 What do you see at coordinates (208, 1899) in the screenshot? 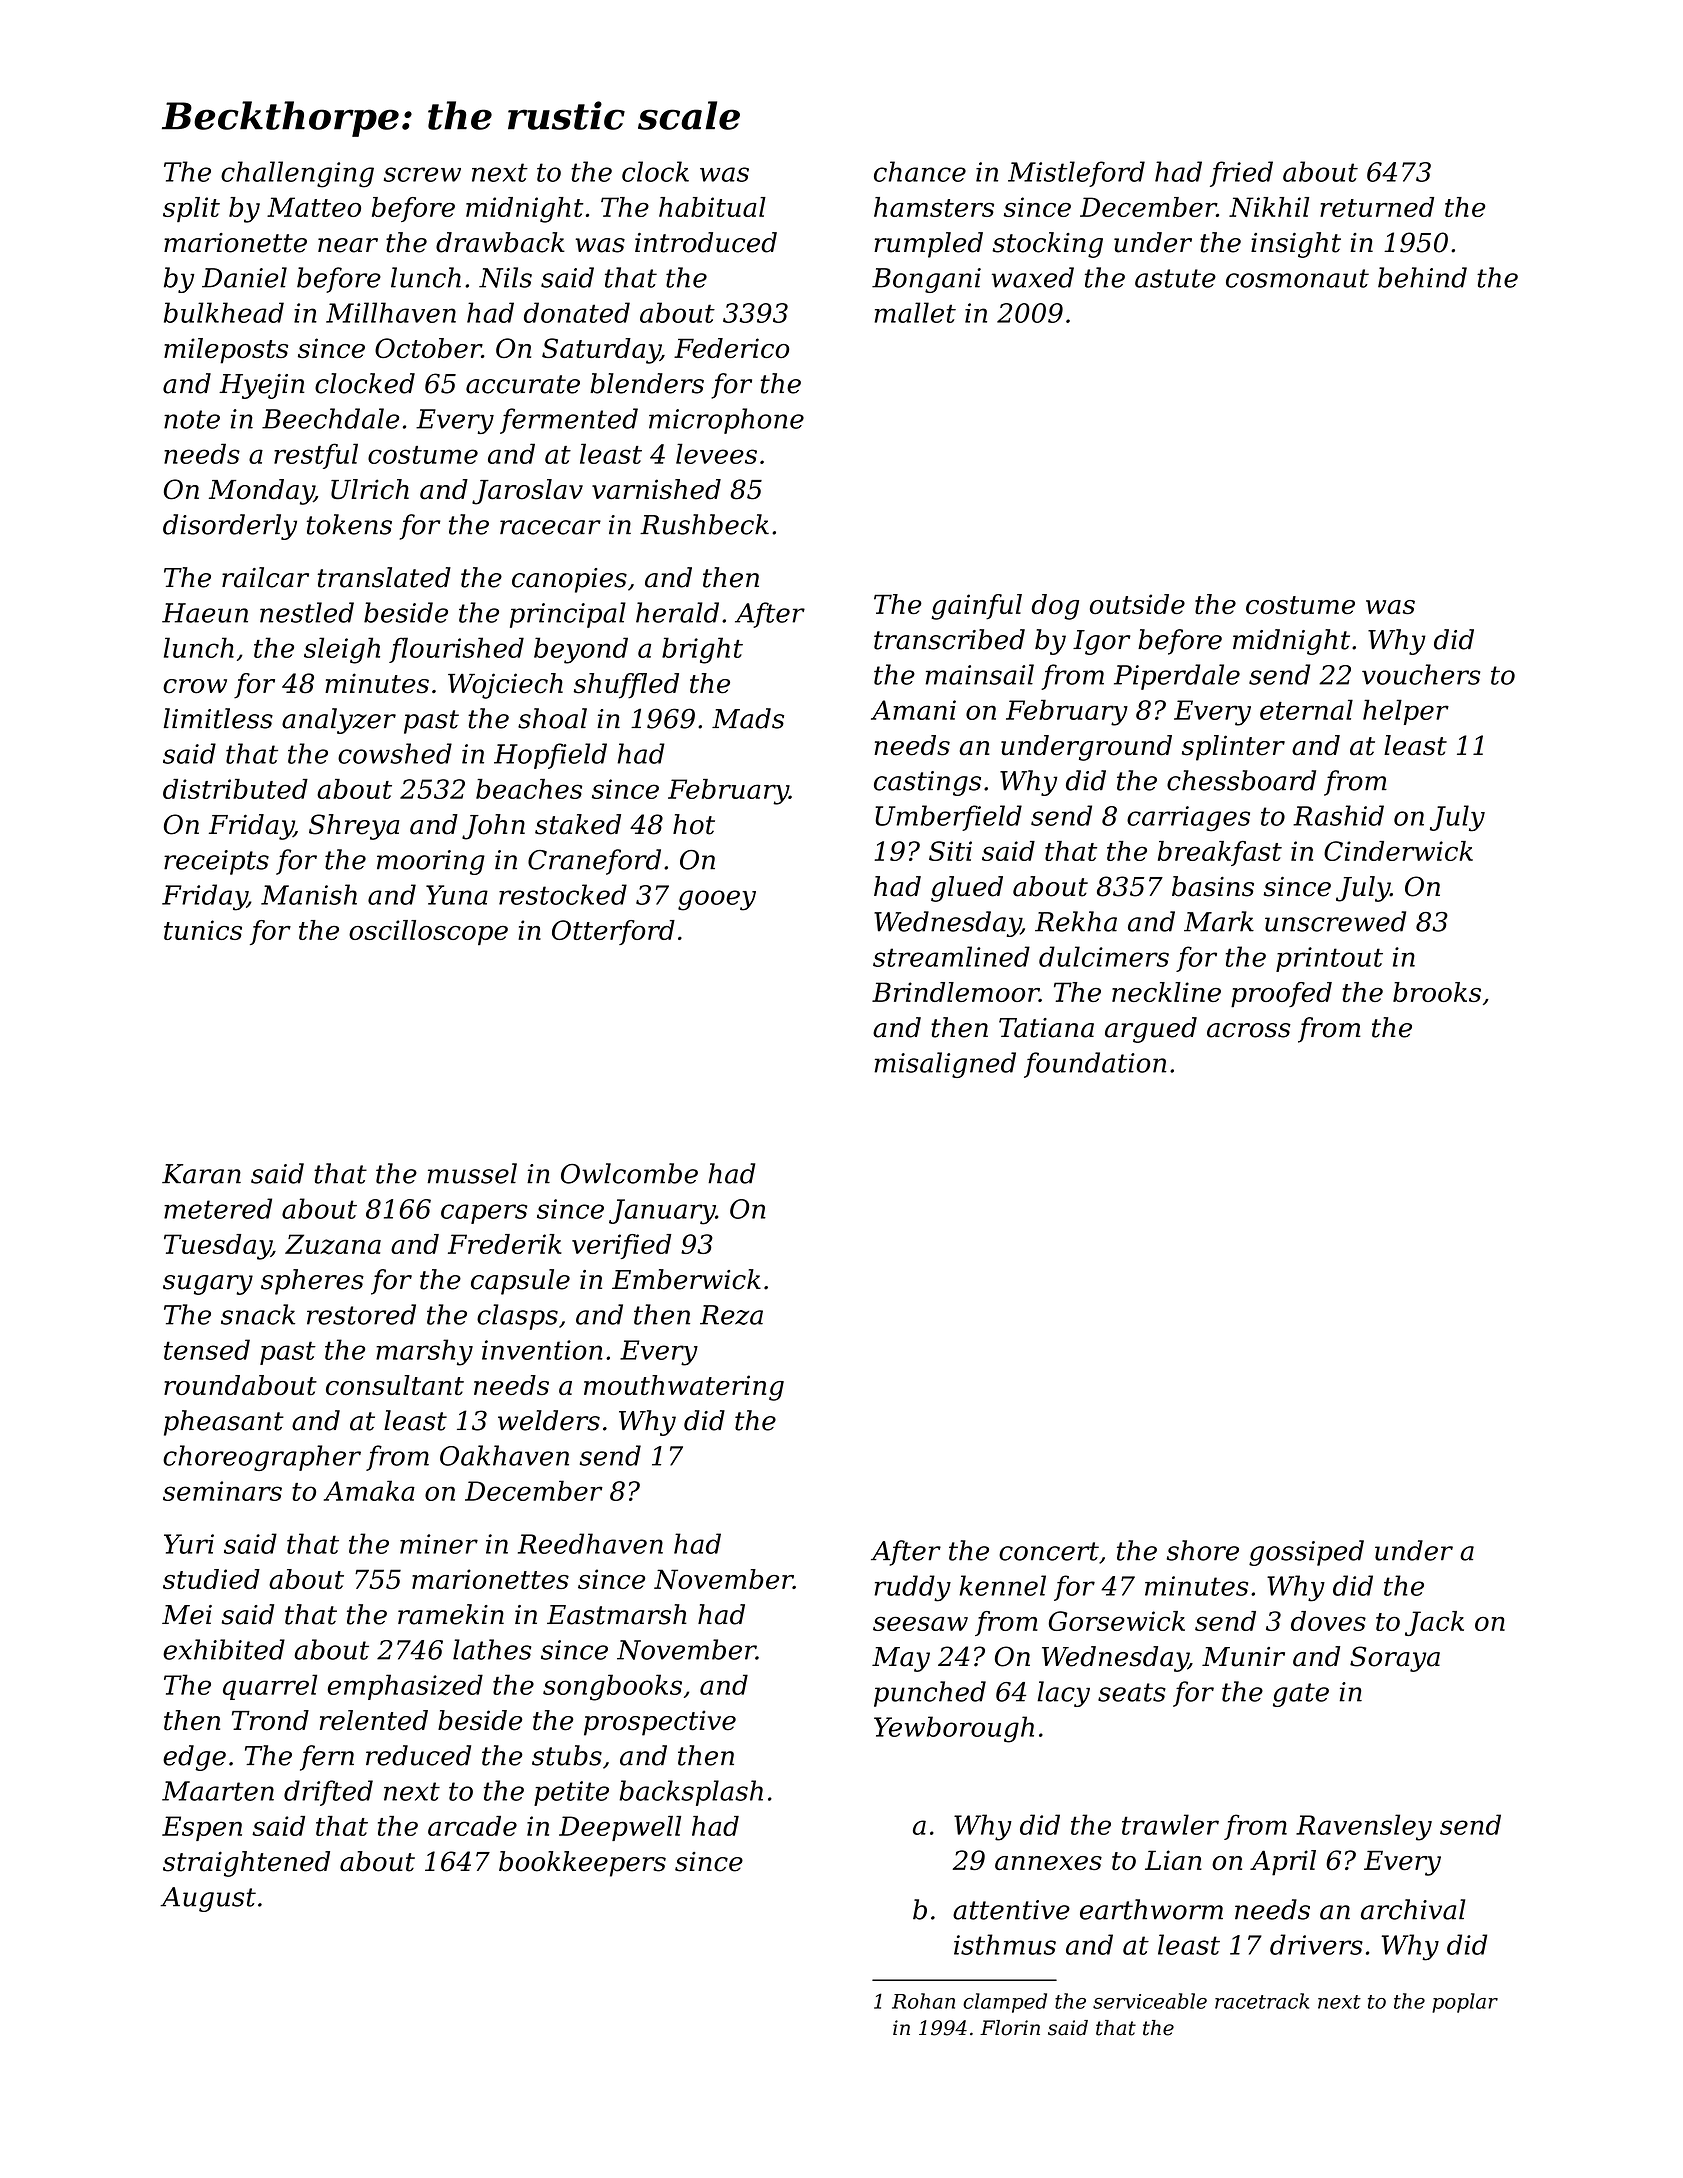
I see `August` at bounding box center [208, 1899].
